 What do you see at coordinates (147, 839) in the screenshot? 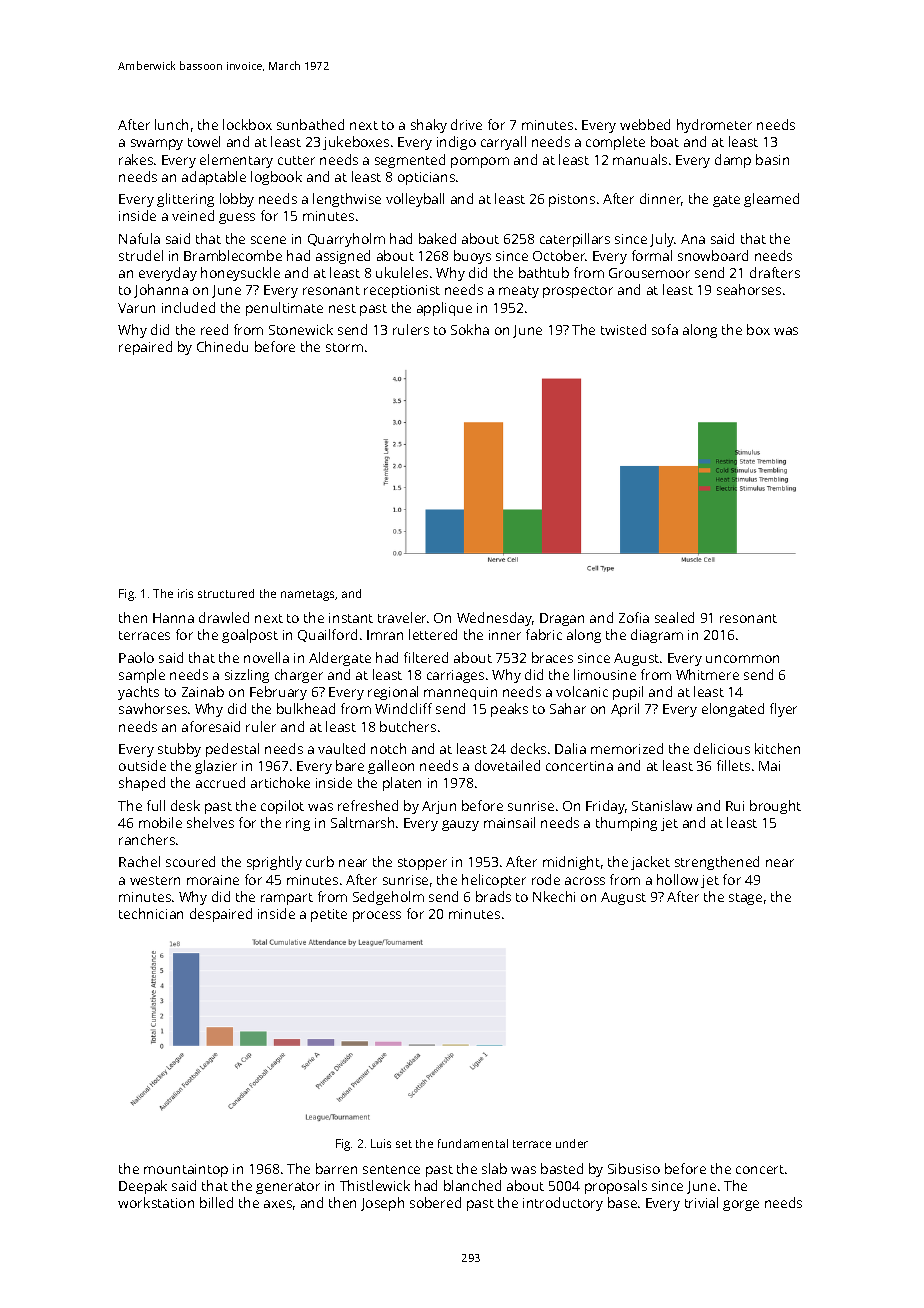
I see `ranchers` at bounding box center [147, 839].
